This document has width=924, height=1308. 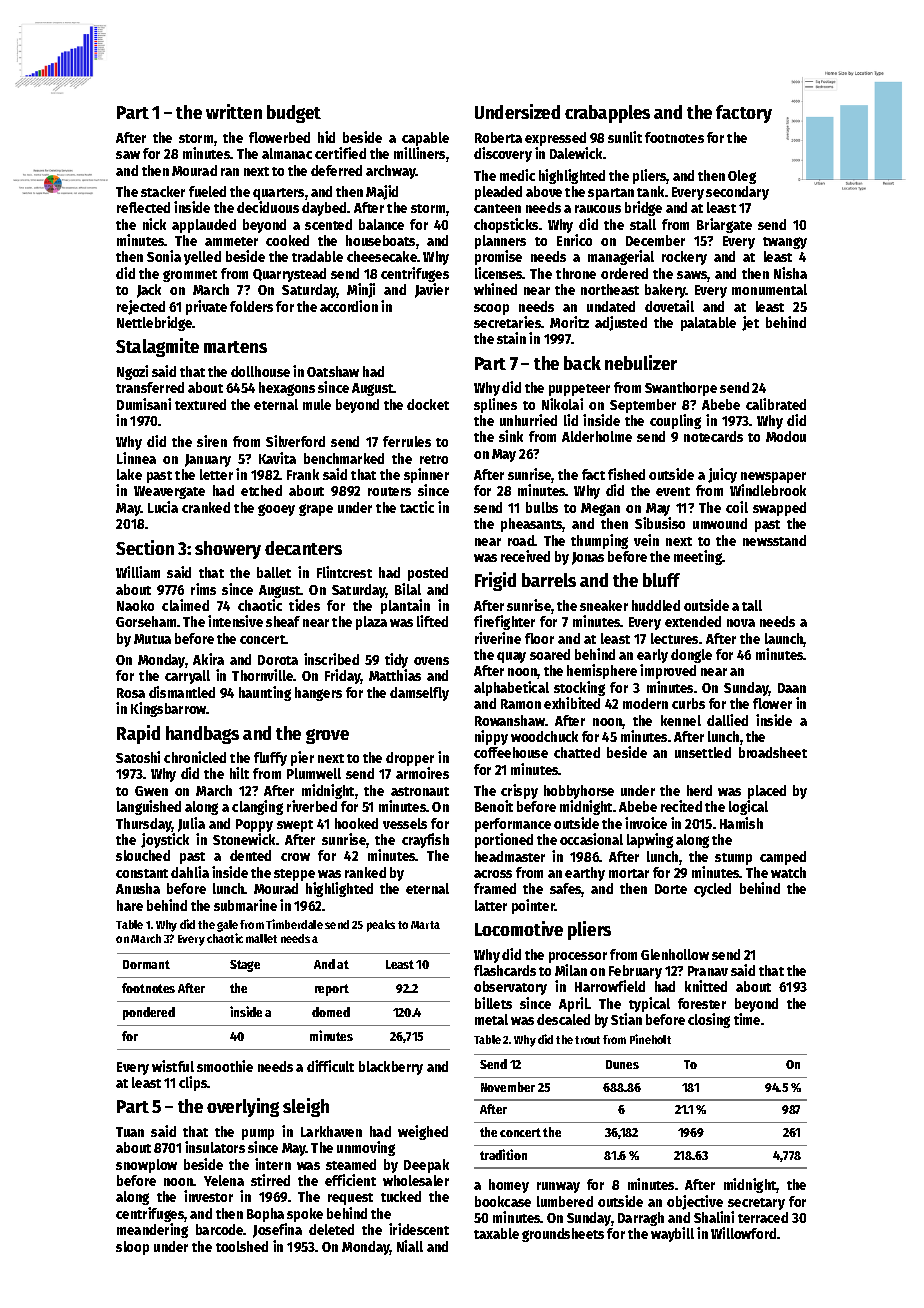 I want to click on peaks, so click(x=381, y=926).
